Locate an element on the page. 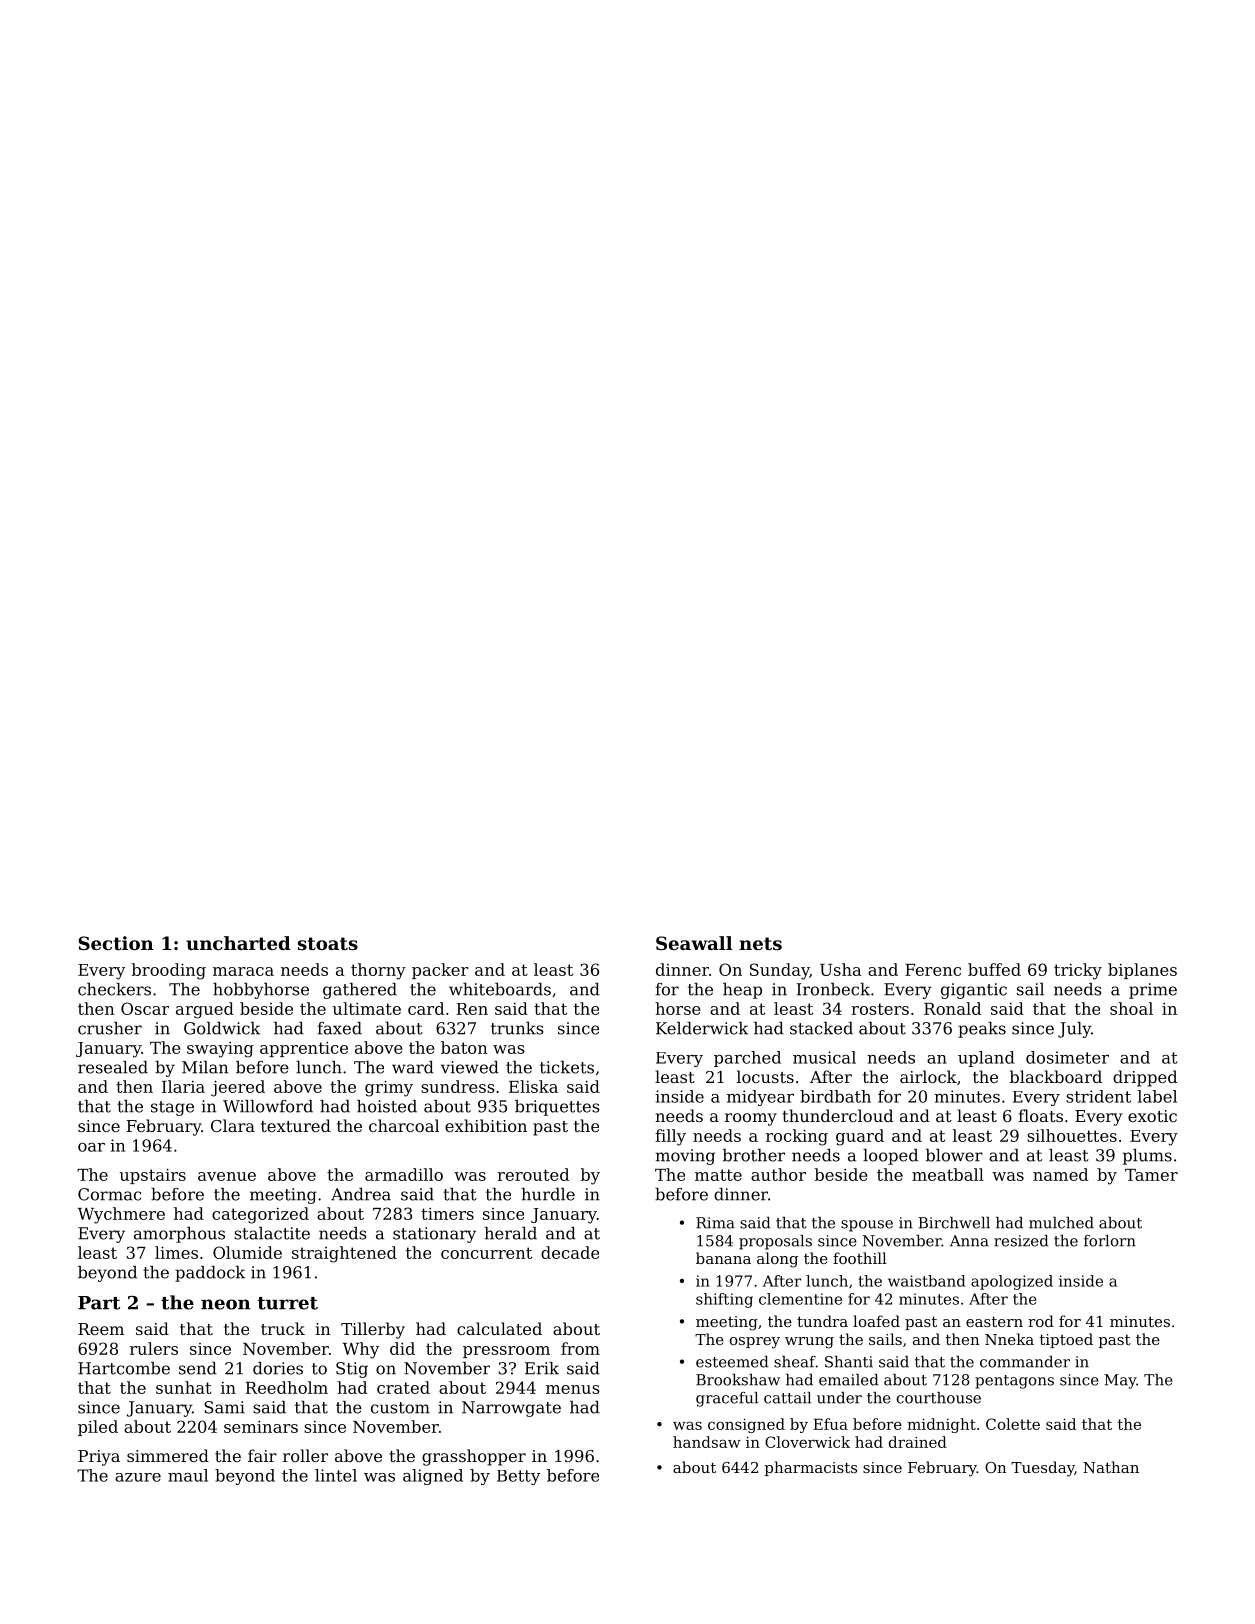 The width and height of the page is (1255, 1624). whiteboards is located at coordinates (500, 989).
